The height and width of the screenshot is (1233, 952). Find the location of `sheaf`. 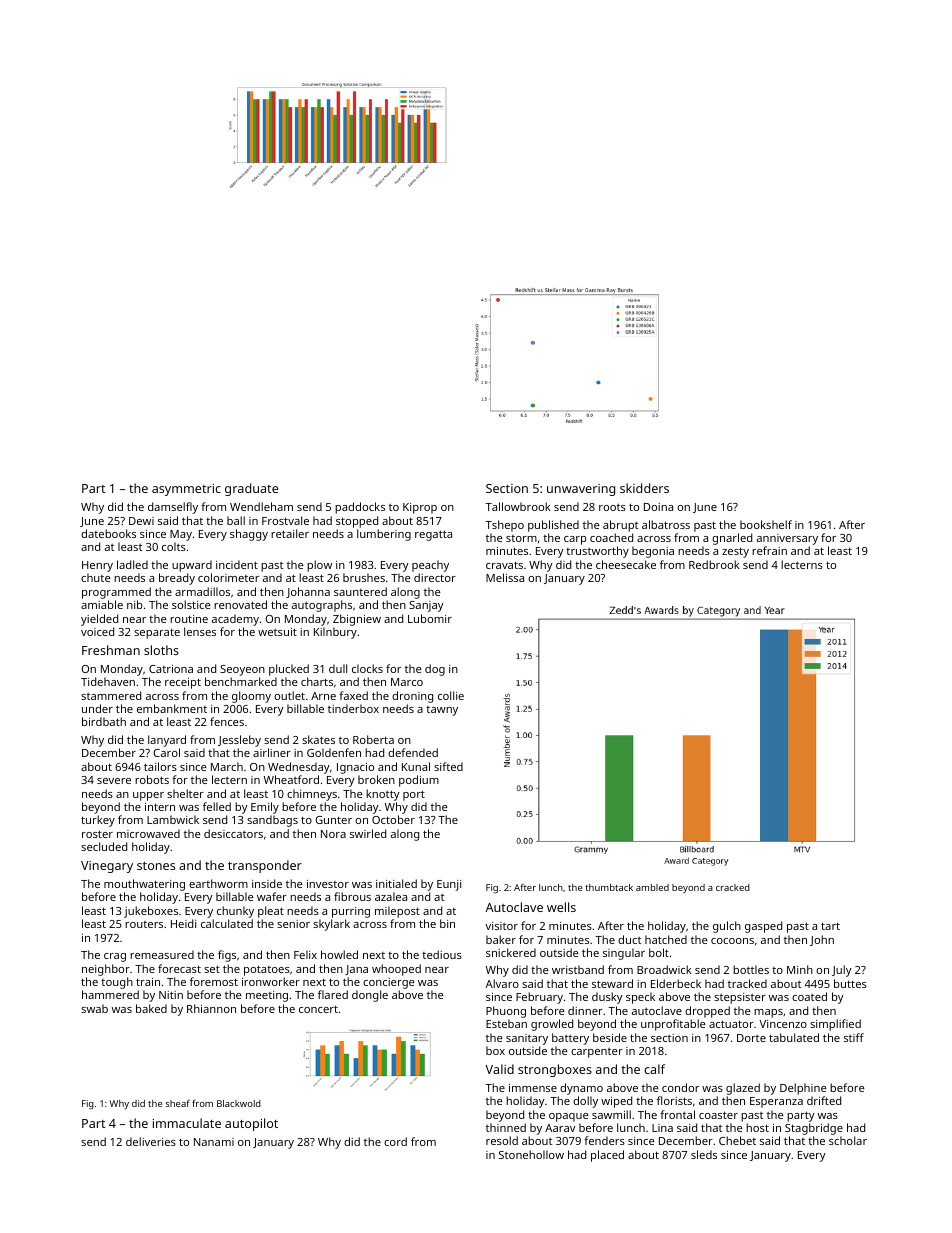

sheaf is located at coordinates (178, 1103).
